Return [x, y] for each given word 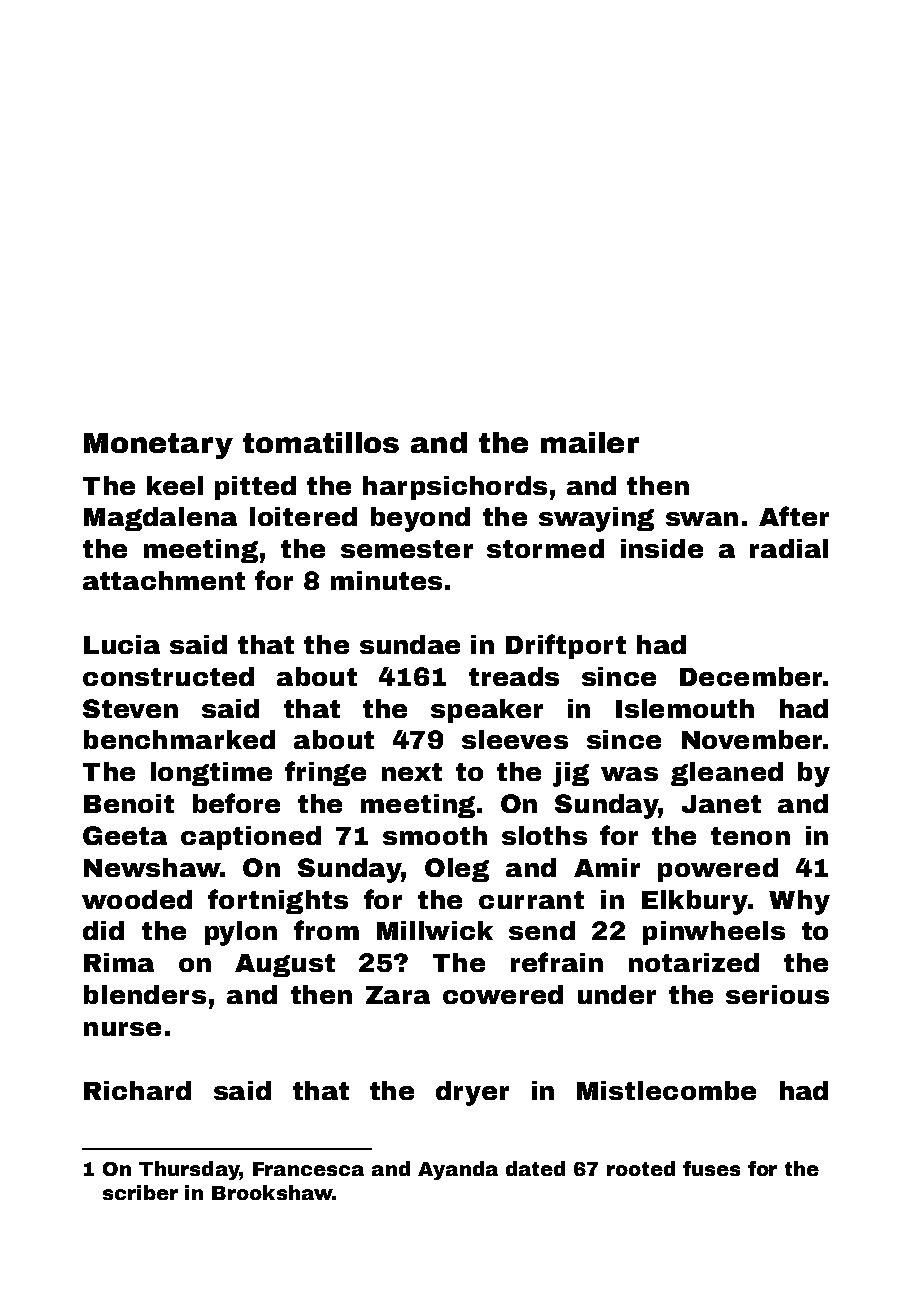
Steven [130, 708]
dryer [472, 1093]
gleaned [727, 774]
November [752, 739]
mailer [590, 442]
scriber [140, 1192]
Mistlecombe [666, 1090]
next [412, 772]
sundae [410, 644]
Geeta [125, 835]
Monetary [158, 446]
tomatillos [321, 442]
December [751, 676]
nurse [122, 1029]
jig [571, 774]
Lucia [122, 644]
